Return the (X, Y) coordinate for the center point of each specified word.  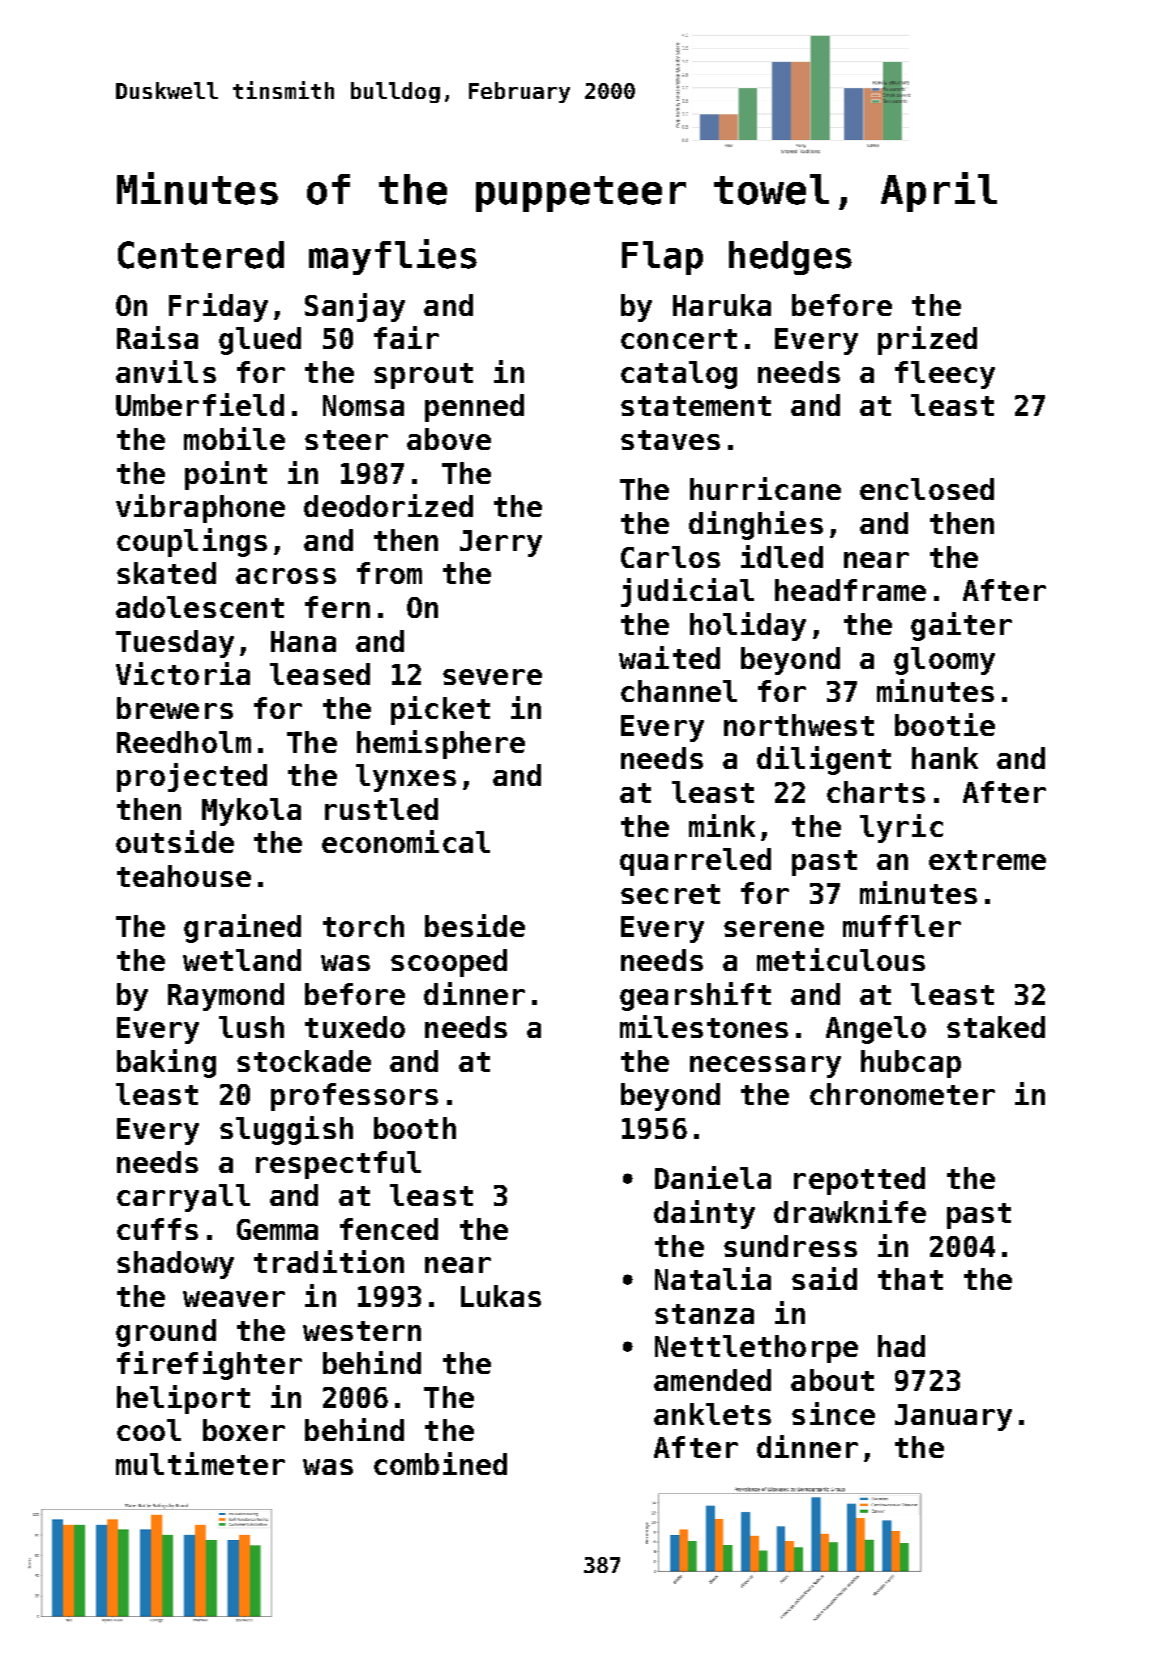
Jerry (501, 543)
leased (320, 674)
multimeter (200, 1463)
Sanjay (355, 307)
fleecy (945, 375)
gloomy (944, 661)
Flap (662, 258)
